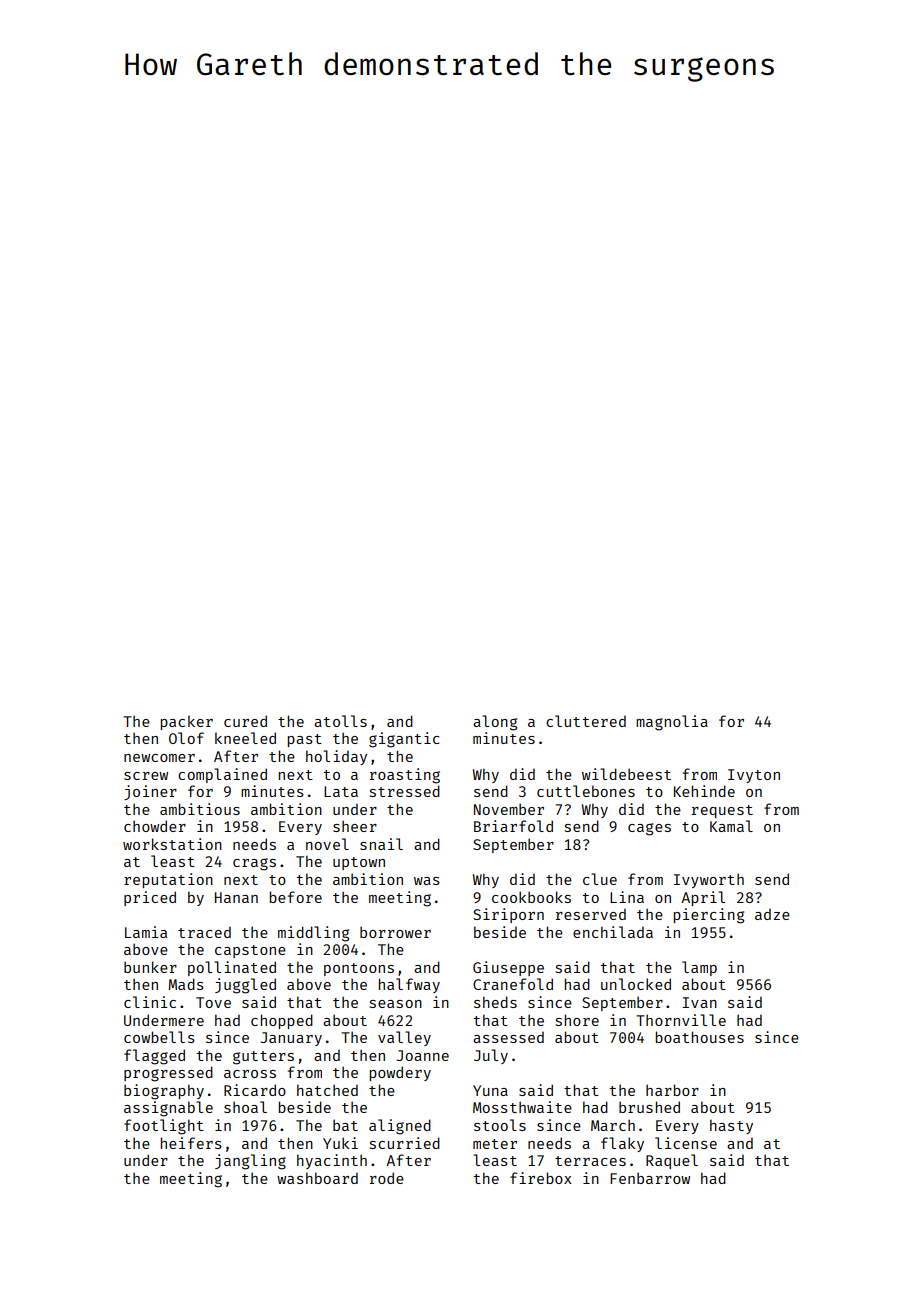 Image resolution: width=924 pixels, height=1308 pixels. What do you see at coordinates (672, 1090) in the document?
I see `harbor` at bounding box center [672, 1090].
